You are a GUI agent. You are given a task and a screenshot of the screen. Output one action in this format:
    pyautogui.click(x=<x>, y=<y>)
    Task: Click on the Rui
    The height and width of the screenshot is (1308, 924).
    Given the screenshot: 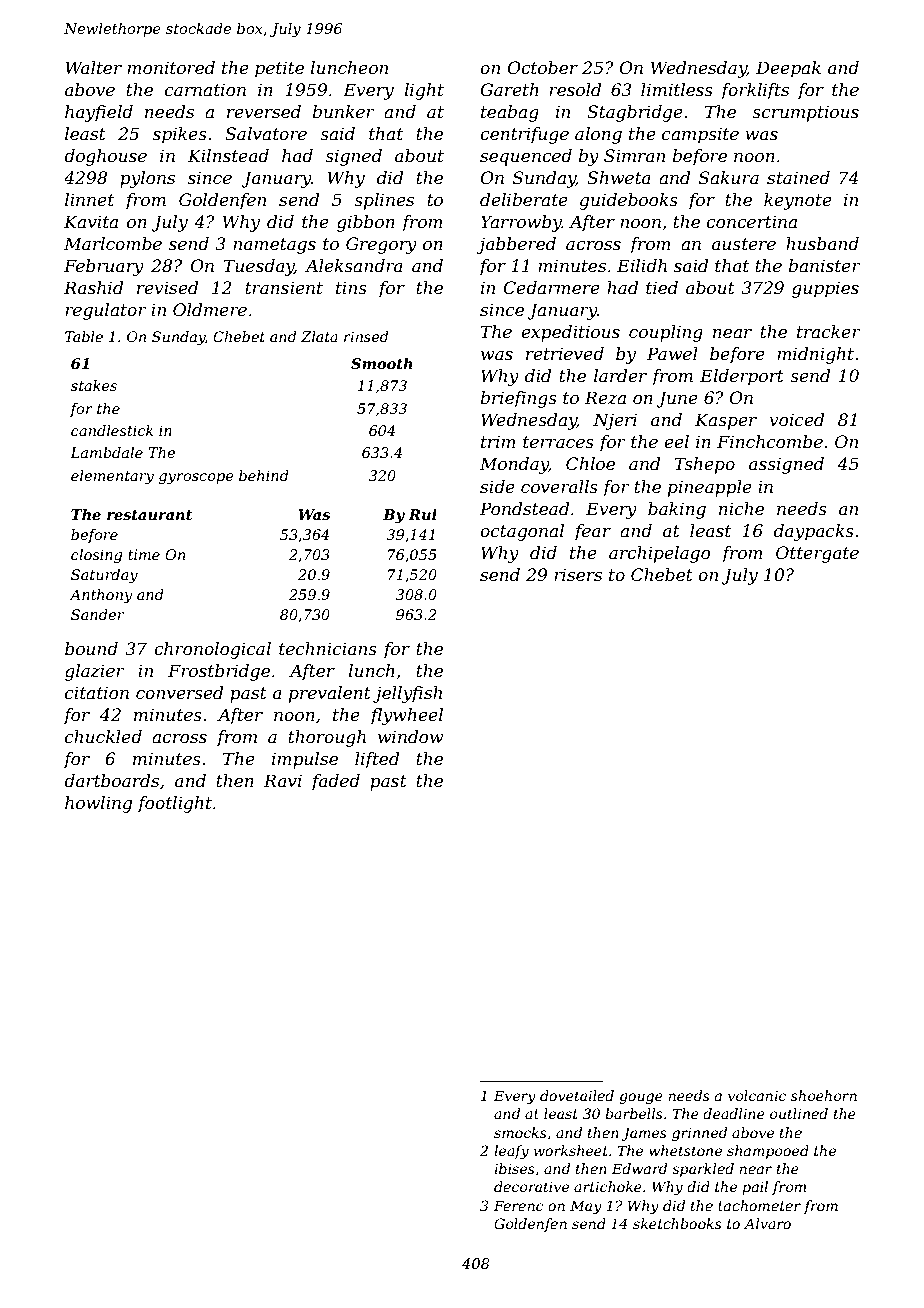 What is the action you would take?
    pyautogui.click(x=422, y=514)
